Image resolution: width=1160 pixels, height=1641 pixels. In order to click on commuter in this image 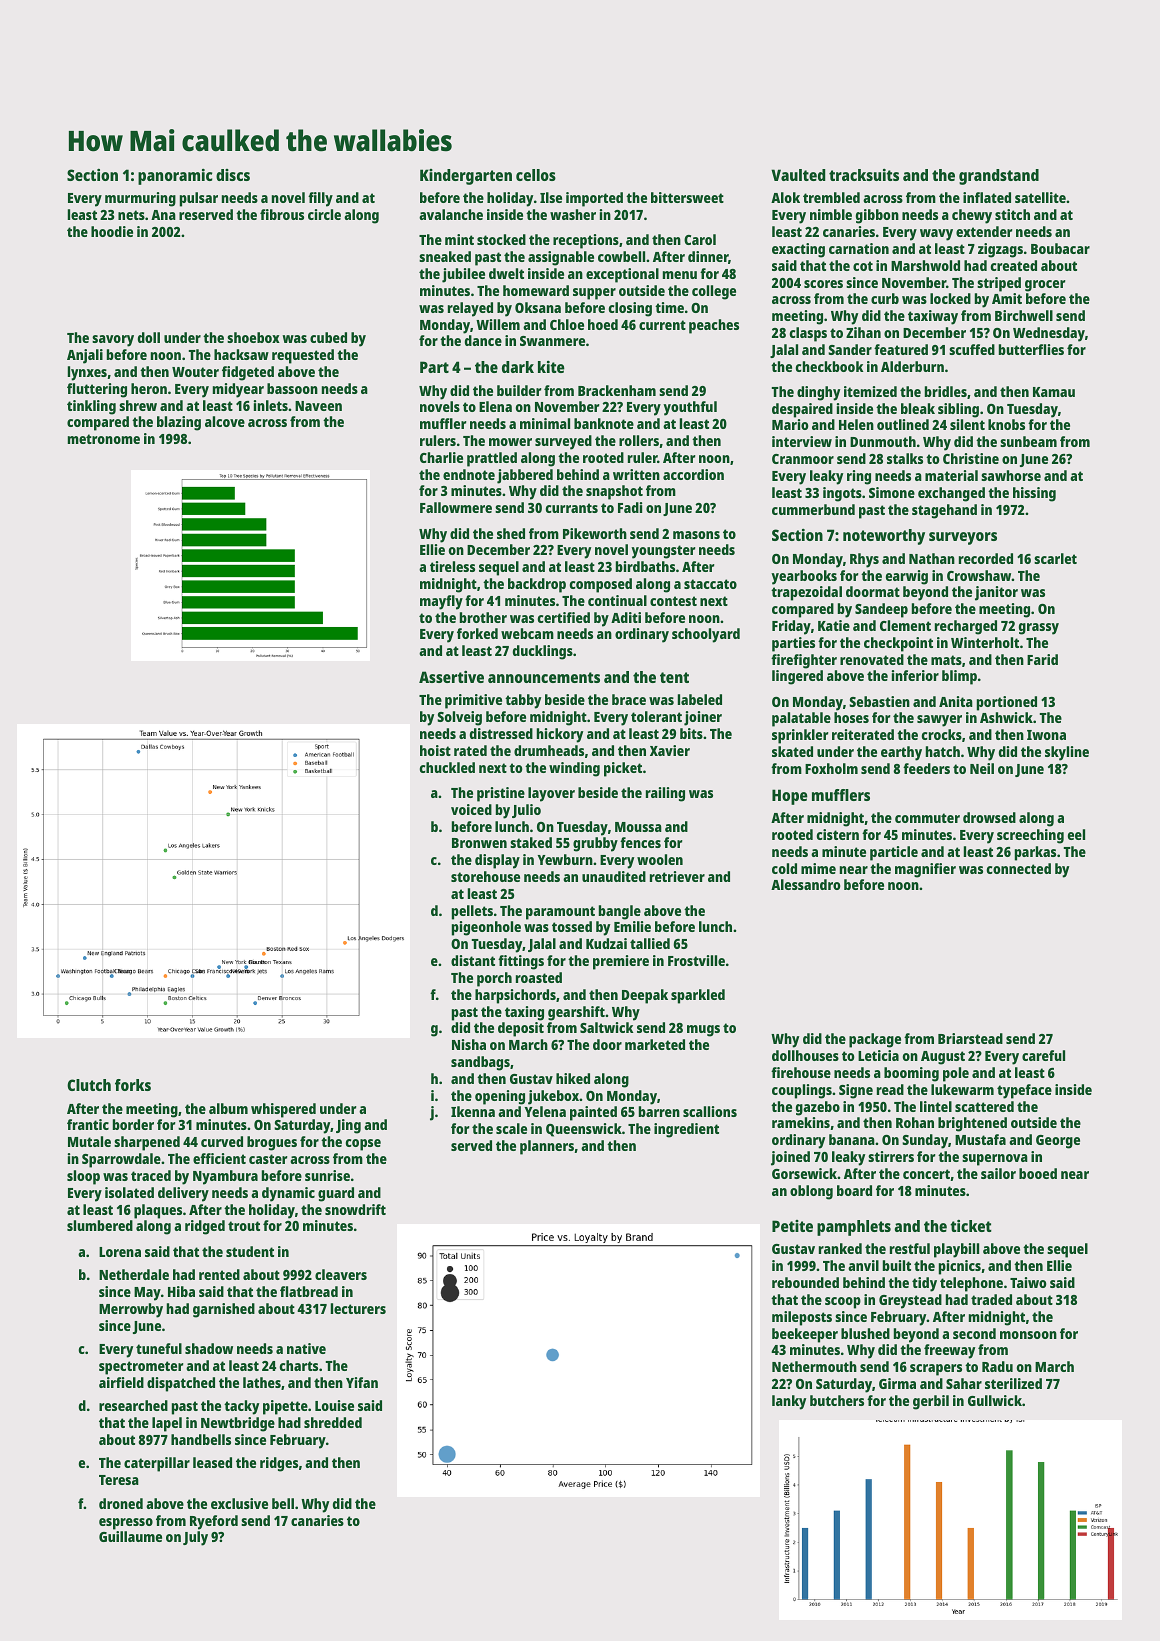, I will do `click(927, 818)`.
